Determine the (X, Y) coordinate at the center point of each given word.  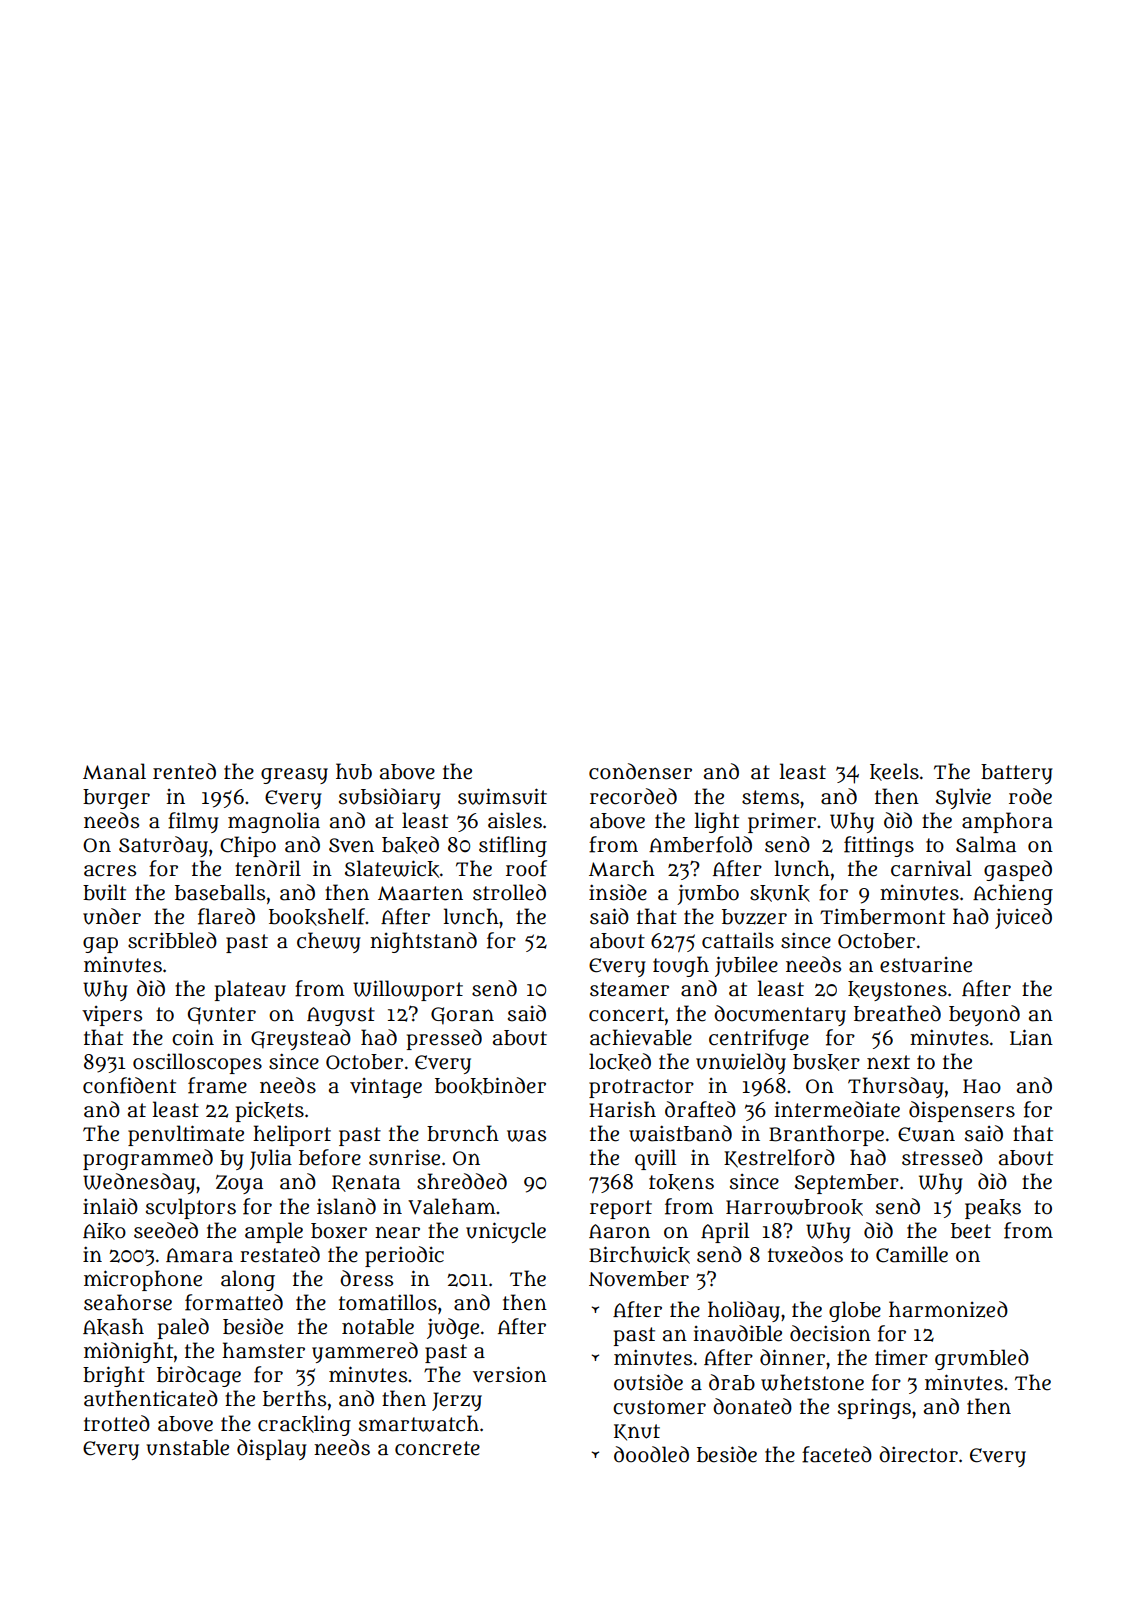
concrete (437, 1448)
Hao (982, 1086)
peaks (993, 1209)
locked (620, 1062)
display (272, 1449)
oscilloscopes (197, 1063)
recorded (633, 796)
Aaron (619, 1231)
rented (184, 771)
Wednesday (139, 1183)
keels (894, 772)
